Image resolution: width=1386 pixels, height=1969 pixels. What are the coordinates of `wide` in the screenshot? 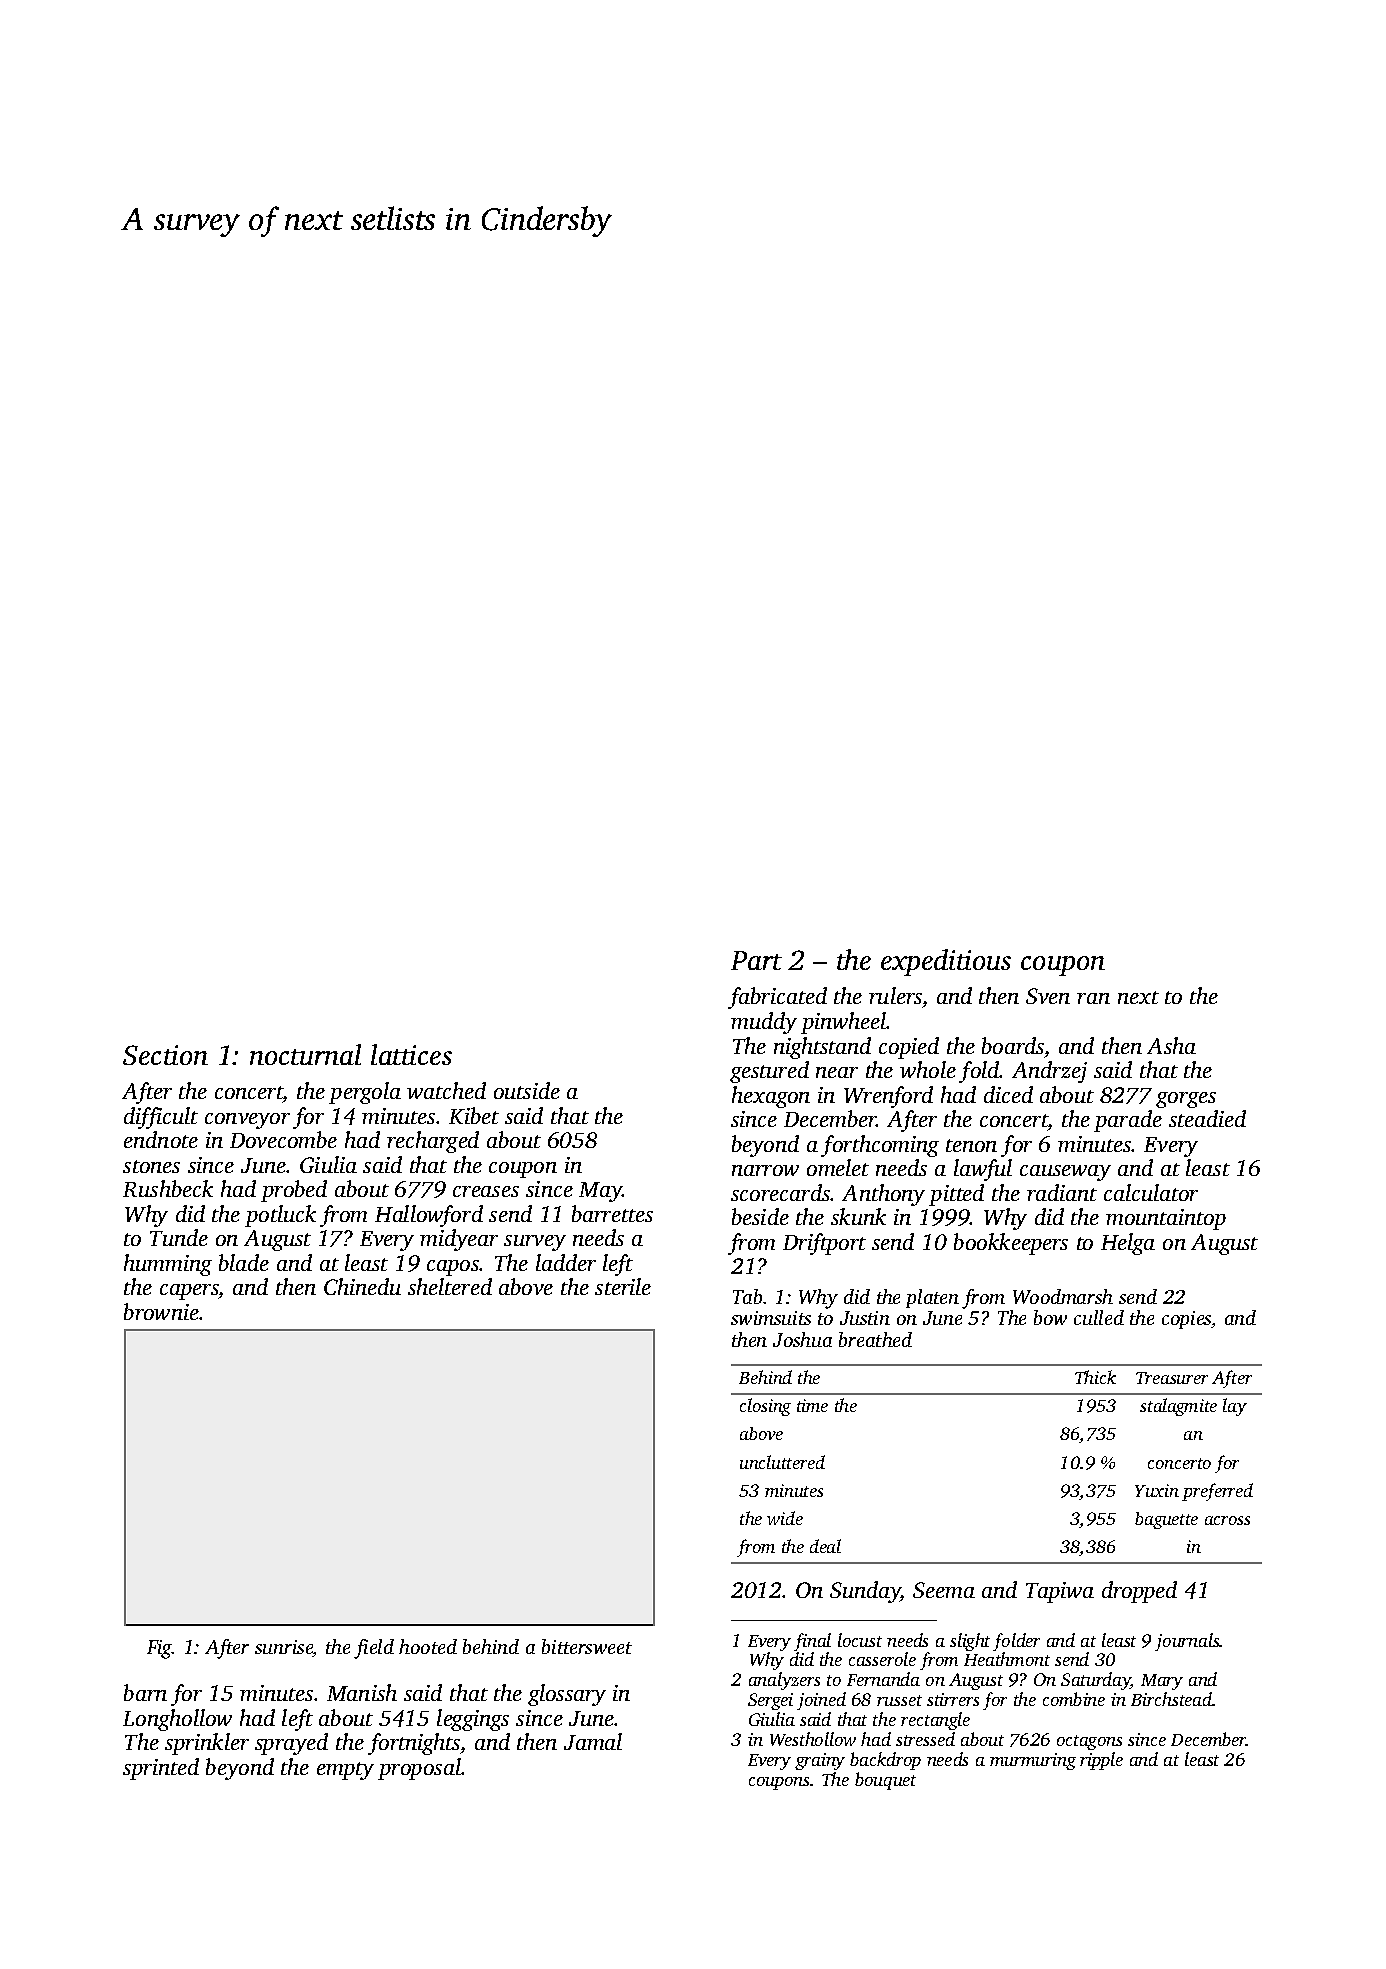 It's located at (785, 1518).
